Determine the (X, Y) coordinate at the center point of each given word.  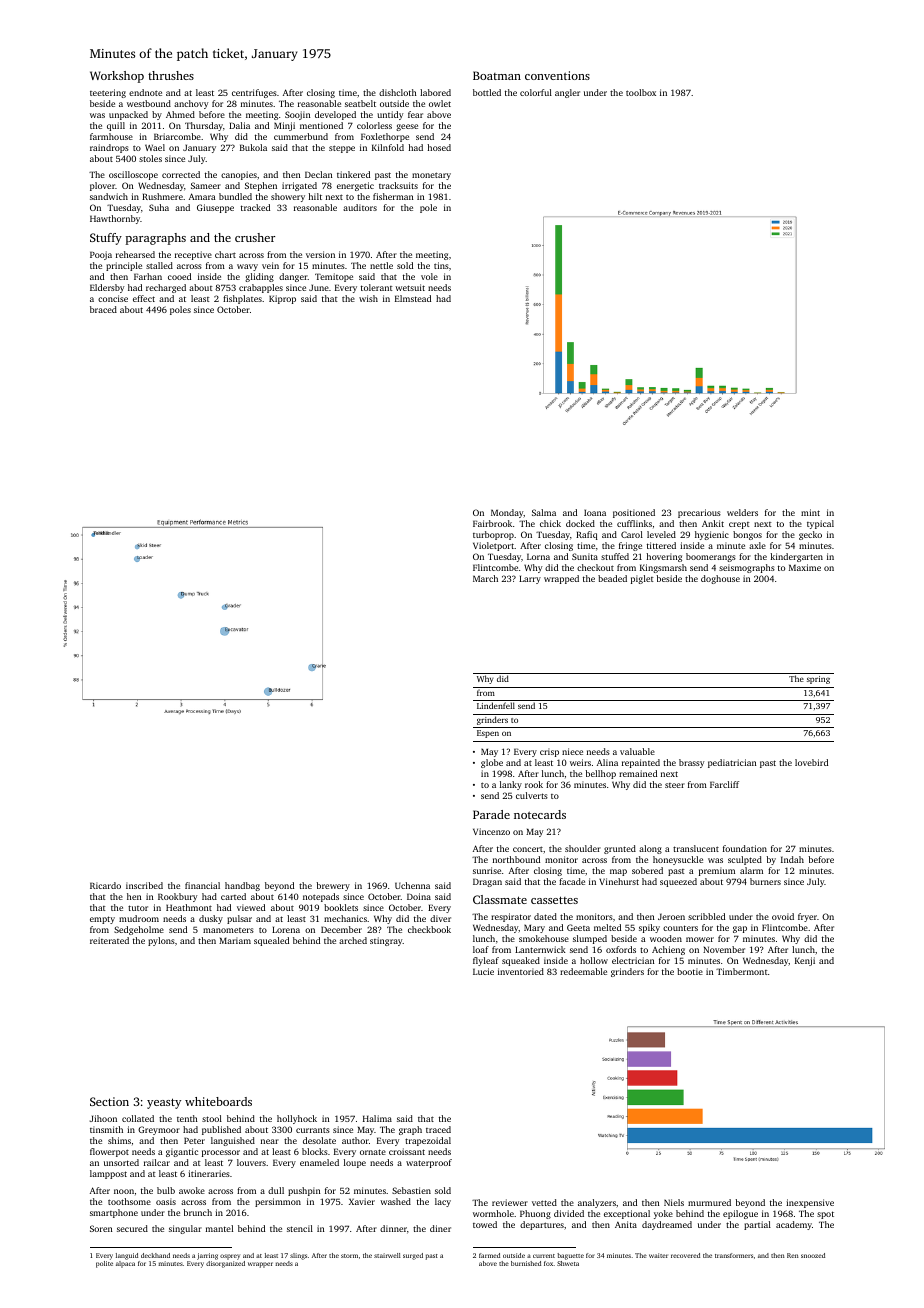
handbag (242, 886)
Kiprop (282, 299)
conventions (557, 75)
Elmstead (413, 298)
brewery (333, 886)
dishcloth (398, 92)
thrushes (171, 75)
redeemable (583, 971)
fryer (807, 917)
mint (810, 512)
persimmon (278, 1202)
